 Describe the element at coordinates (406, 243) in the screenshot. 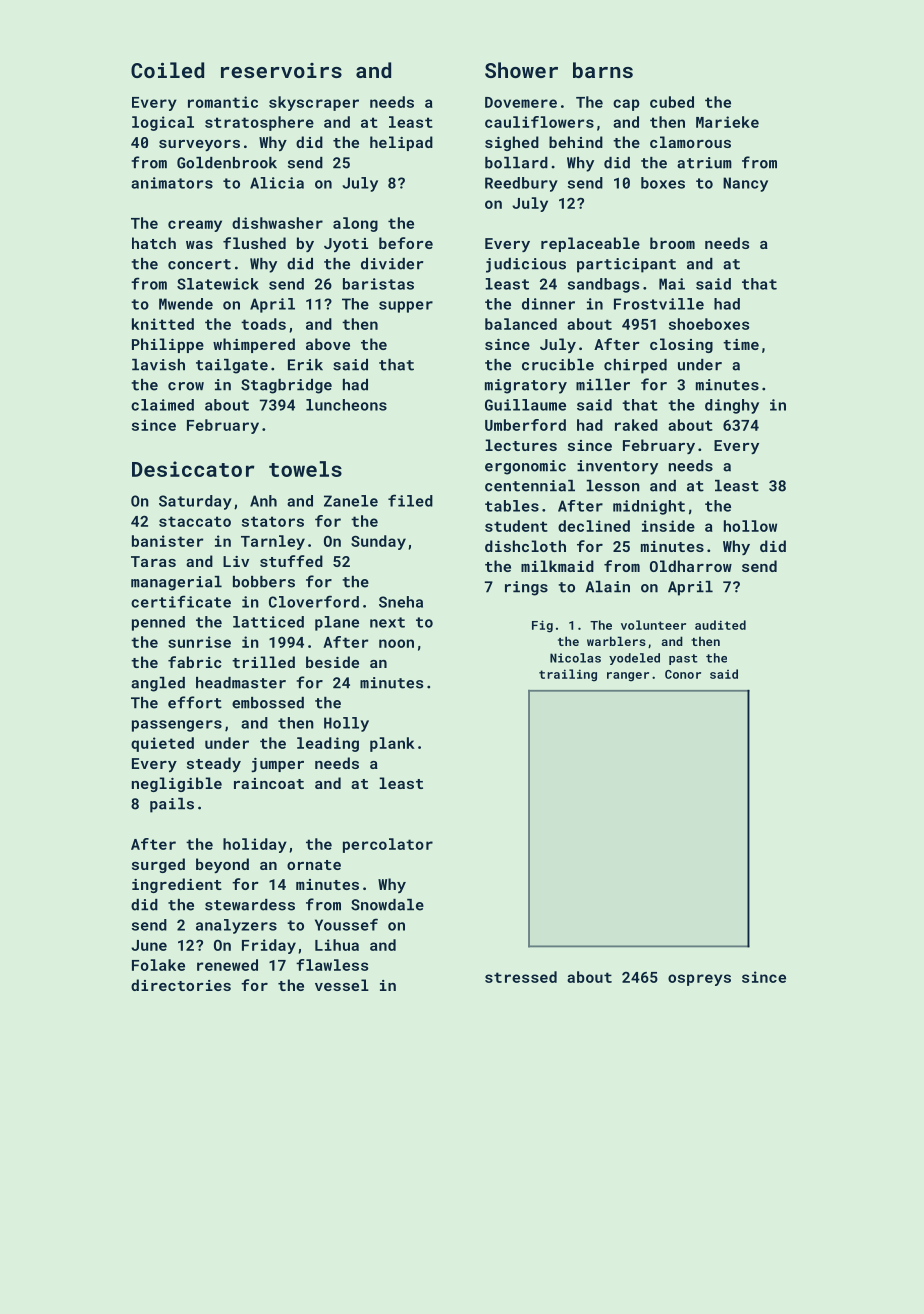

I see `before` at that location.
